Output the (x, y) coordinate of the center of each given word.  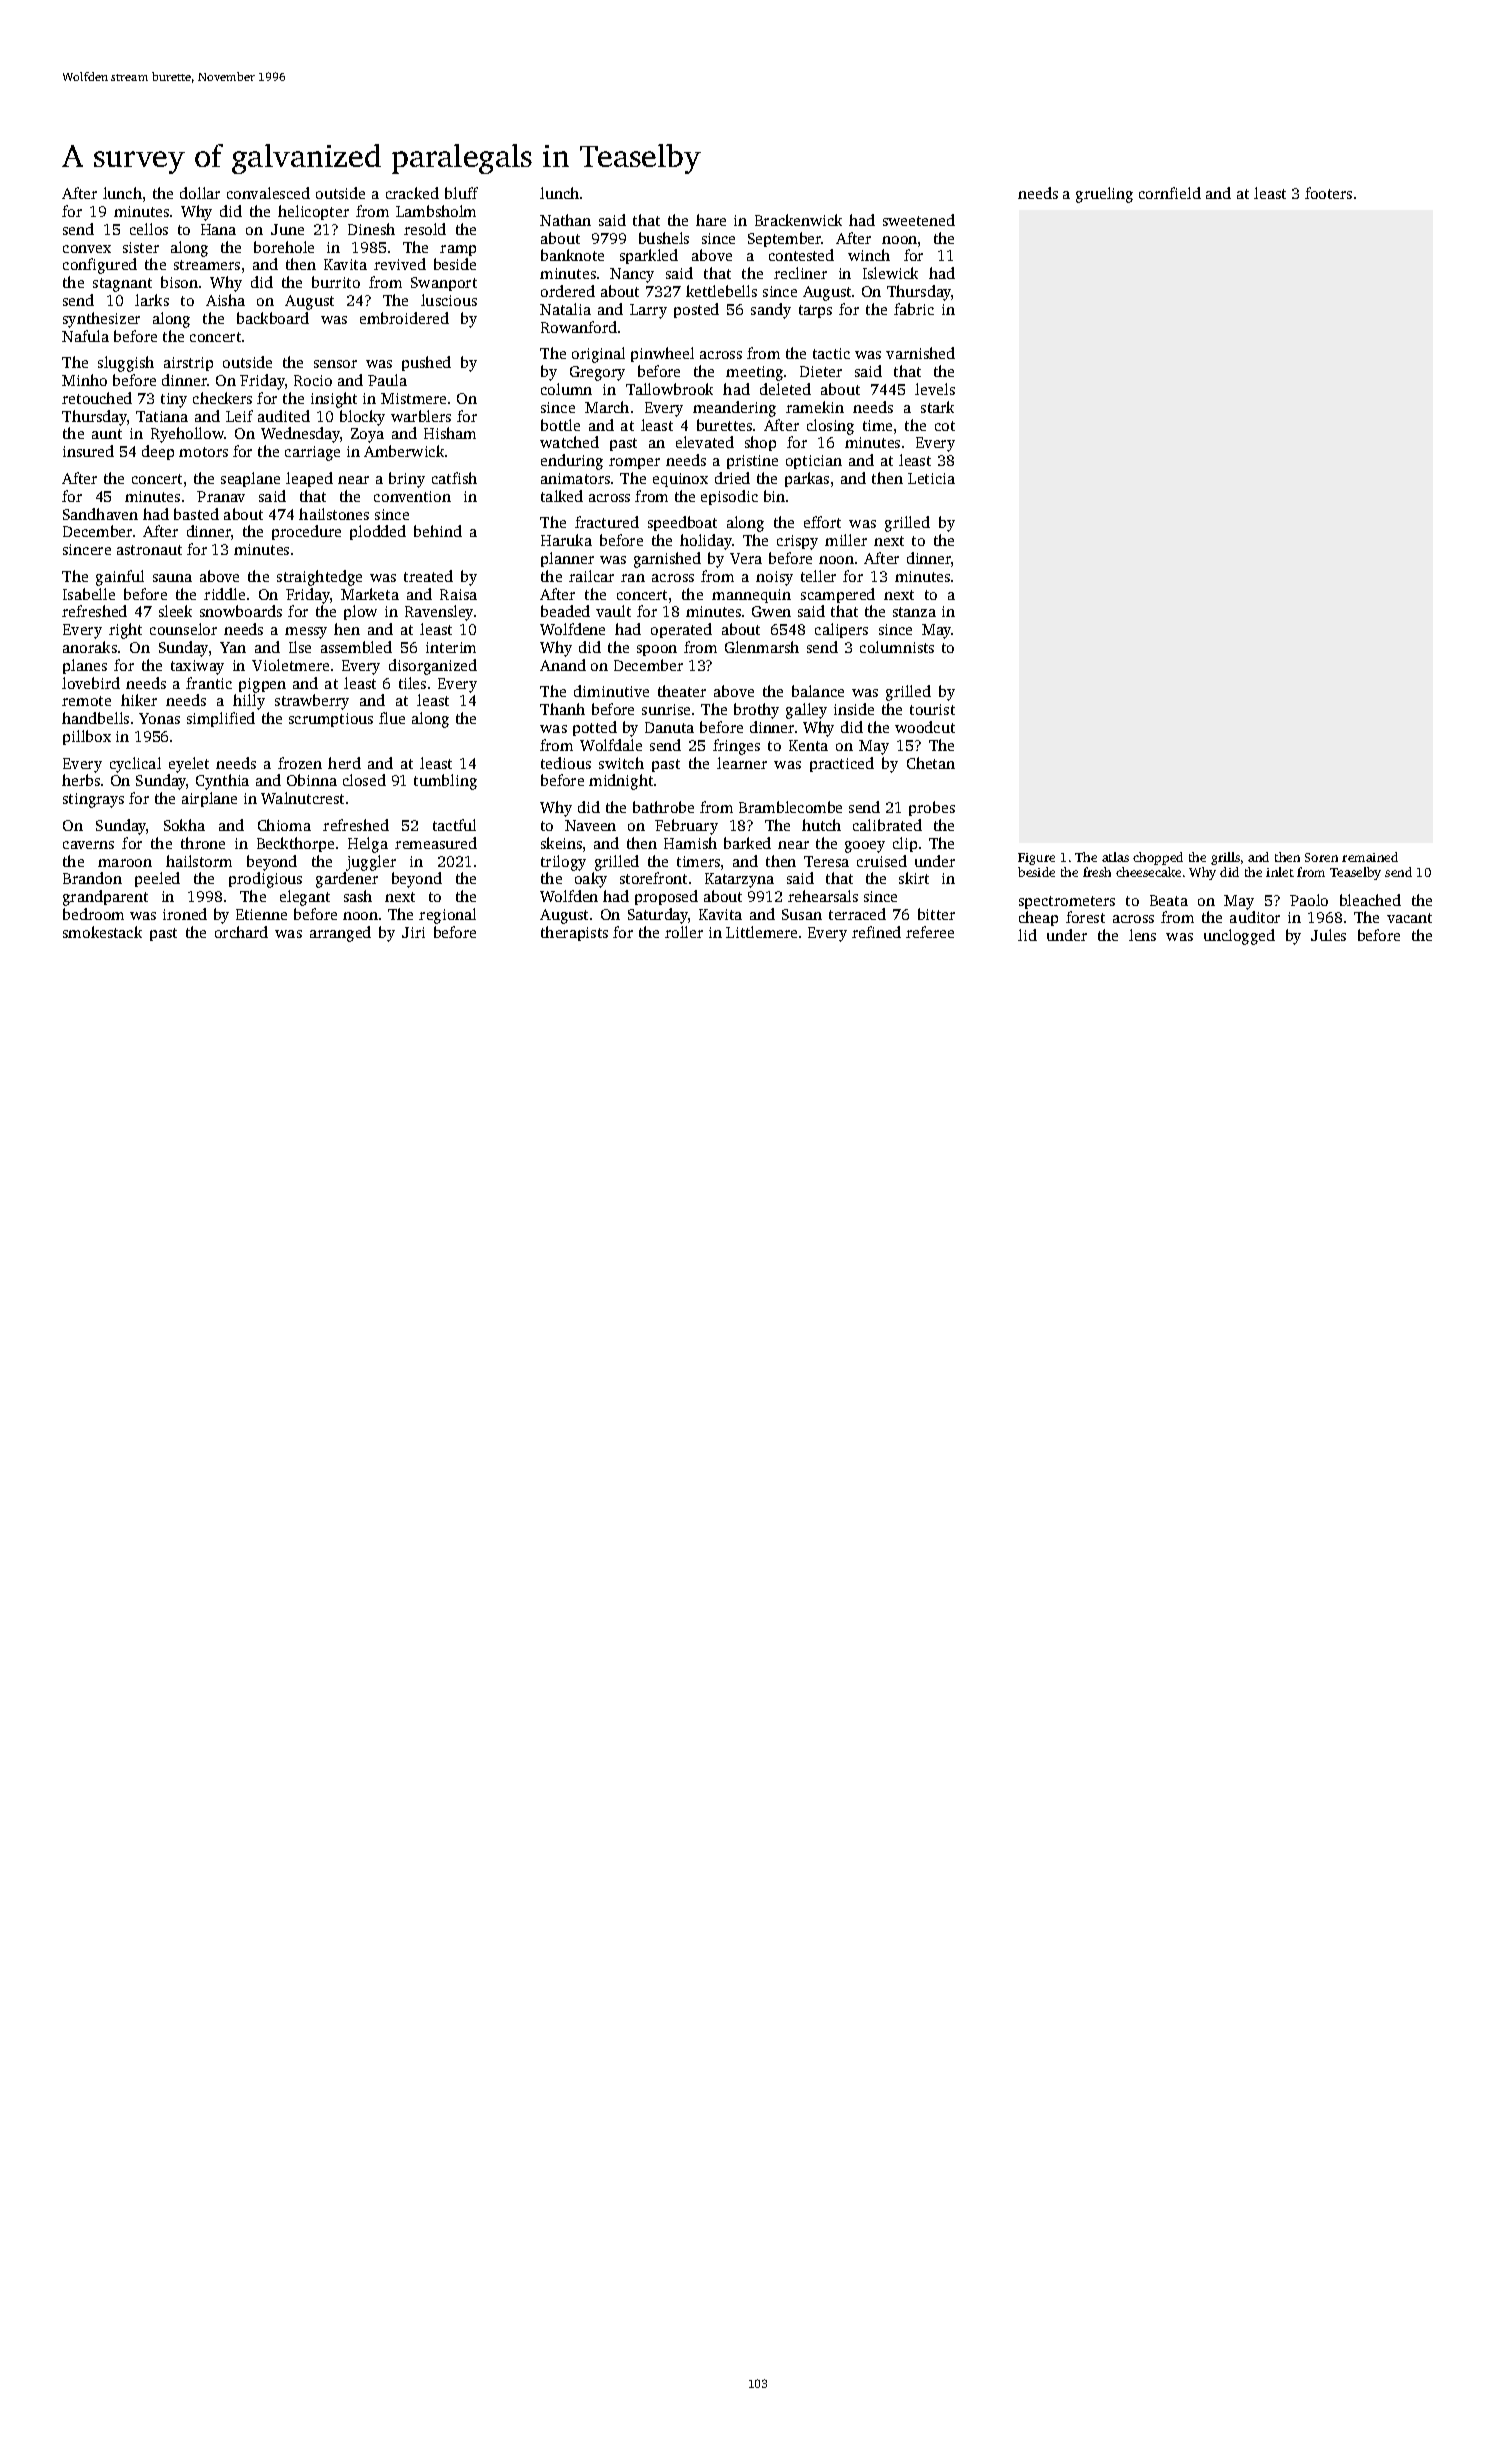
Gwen (771, 611)
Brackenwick (798, 220)
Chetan (931, 763)
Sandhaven (100, 514)
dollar (200, 193)
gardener (347, 880)
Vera (746, 558)
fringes (736, 747)
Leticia (931, 478)
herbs (81, 780)
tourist (932, 709)
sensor (335, 364)
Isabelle (89, 594)
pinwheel (662, 354)
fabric (914, 309)
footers (1328, 193)
